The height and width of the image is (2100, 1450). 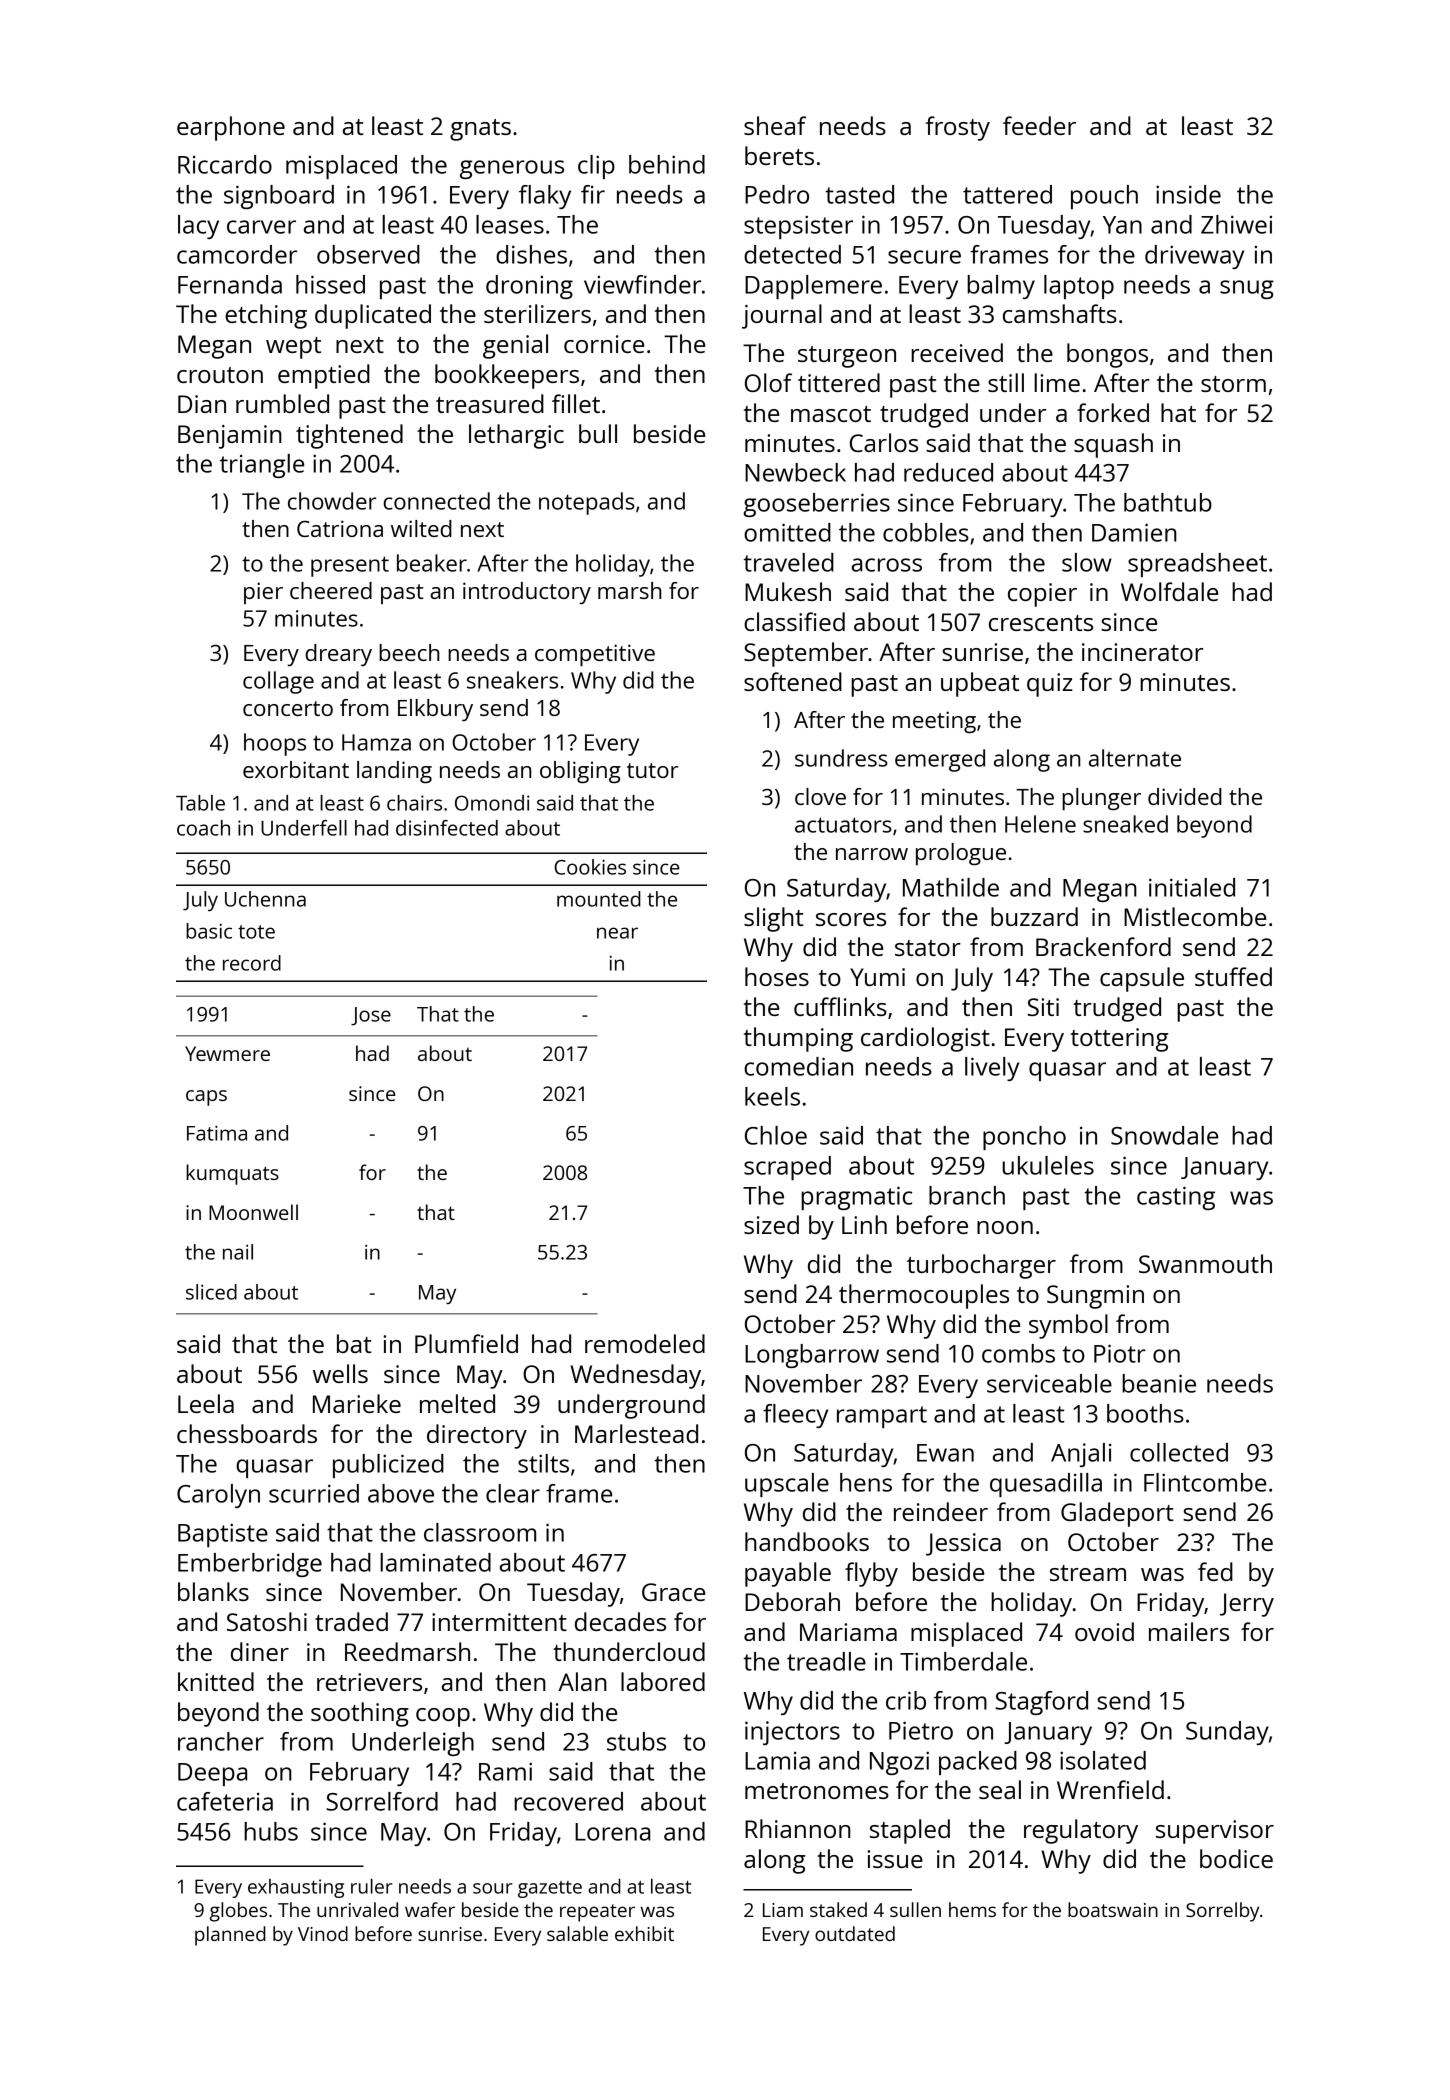 I want to click on Vinod, so click(x=323, y=1933).
